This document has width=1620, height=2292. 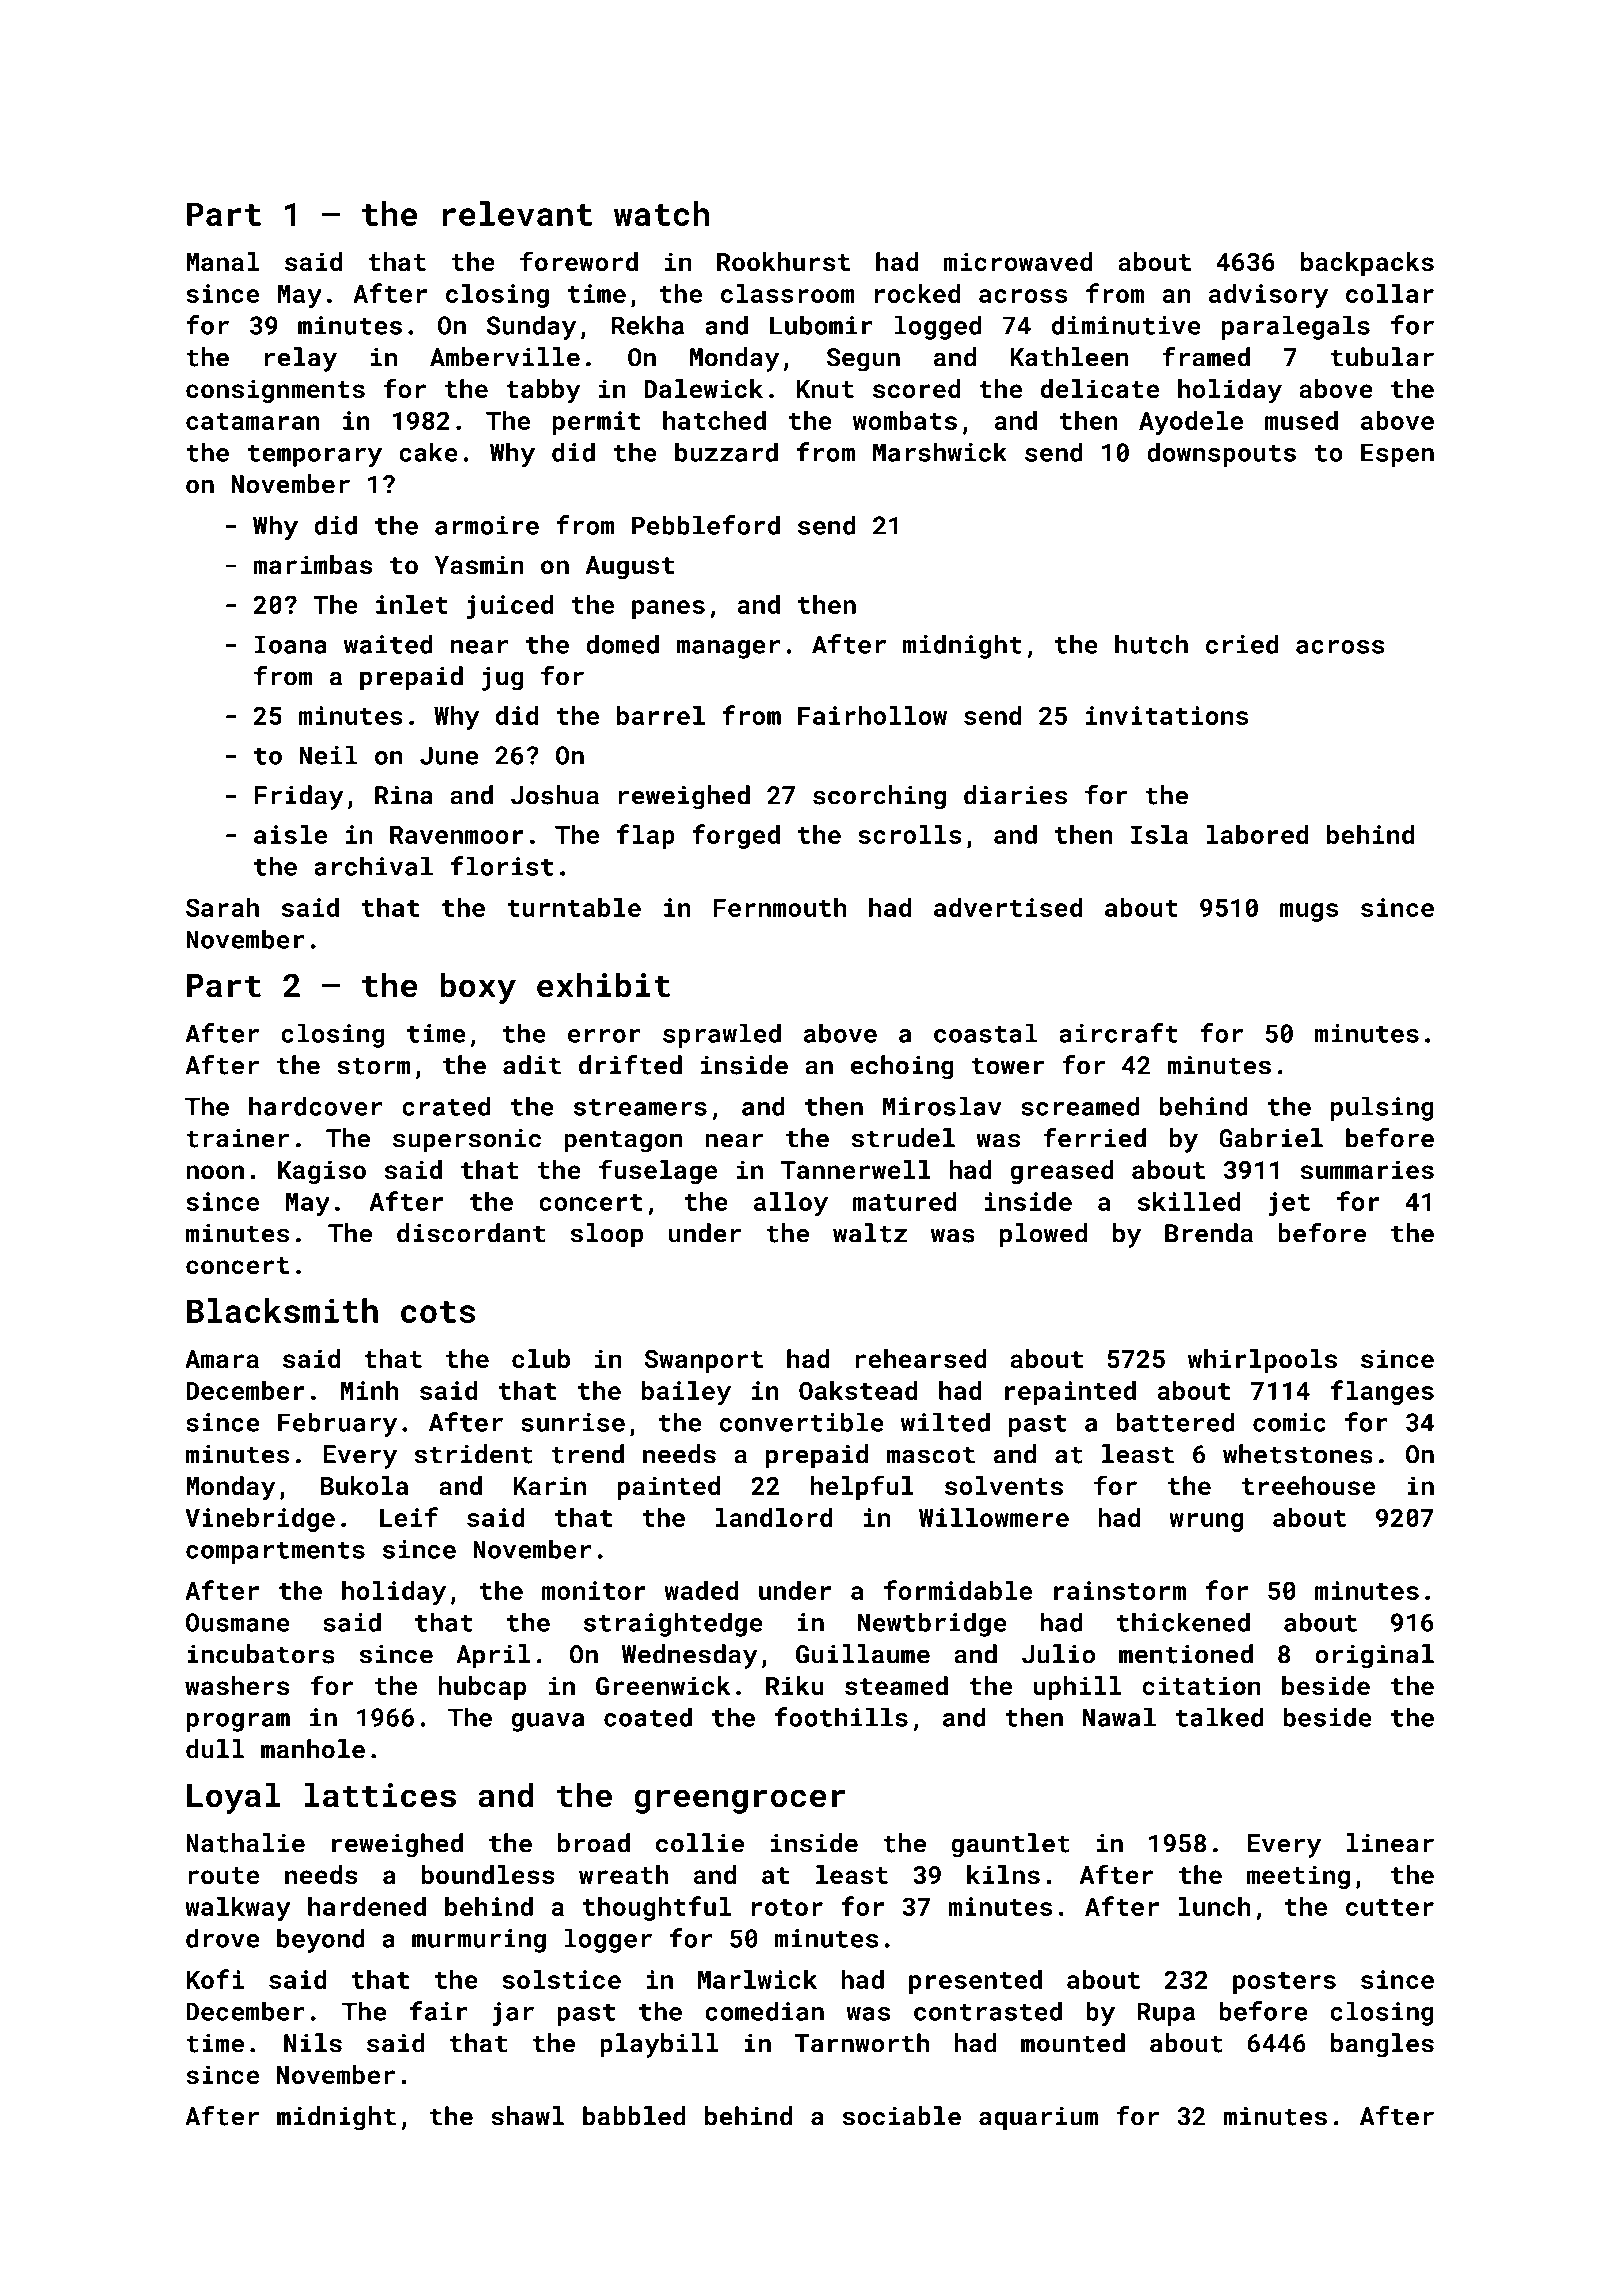 I want to click on Ioana, so click(x=291, y=644).
